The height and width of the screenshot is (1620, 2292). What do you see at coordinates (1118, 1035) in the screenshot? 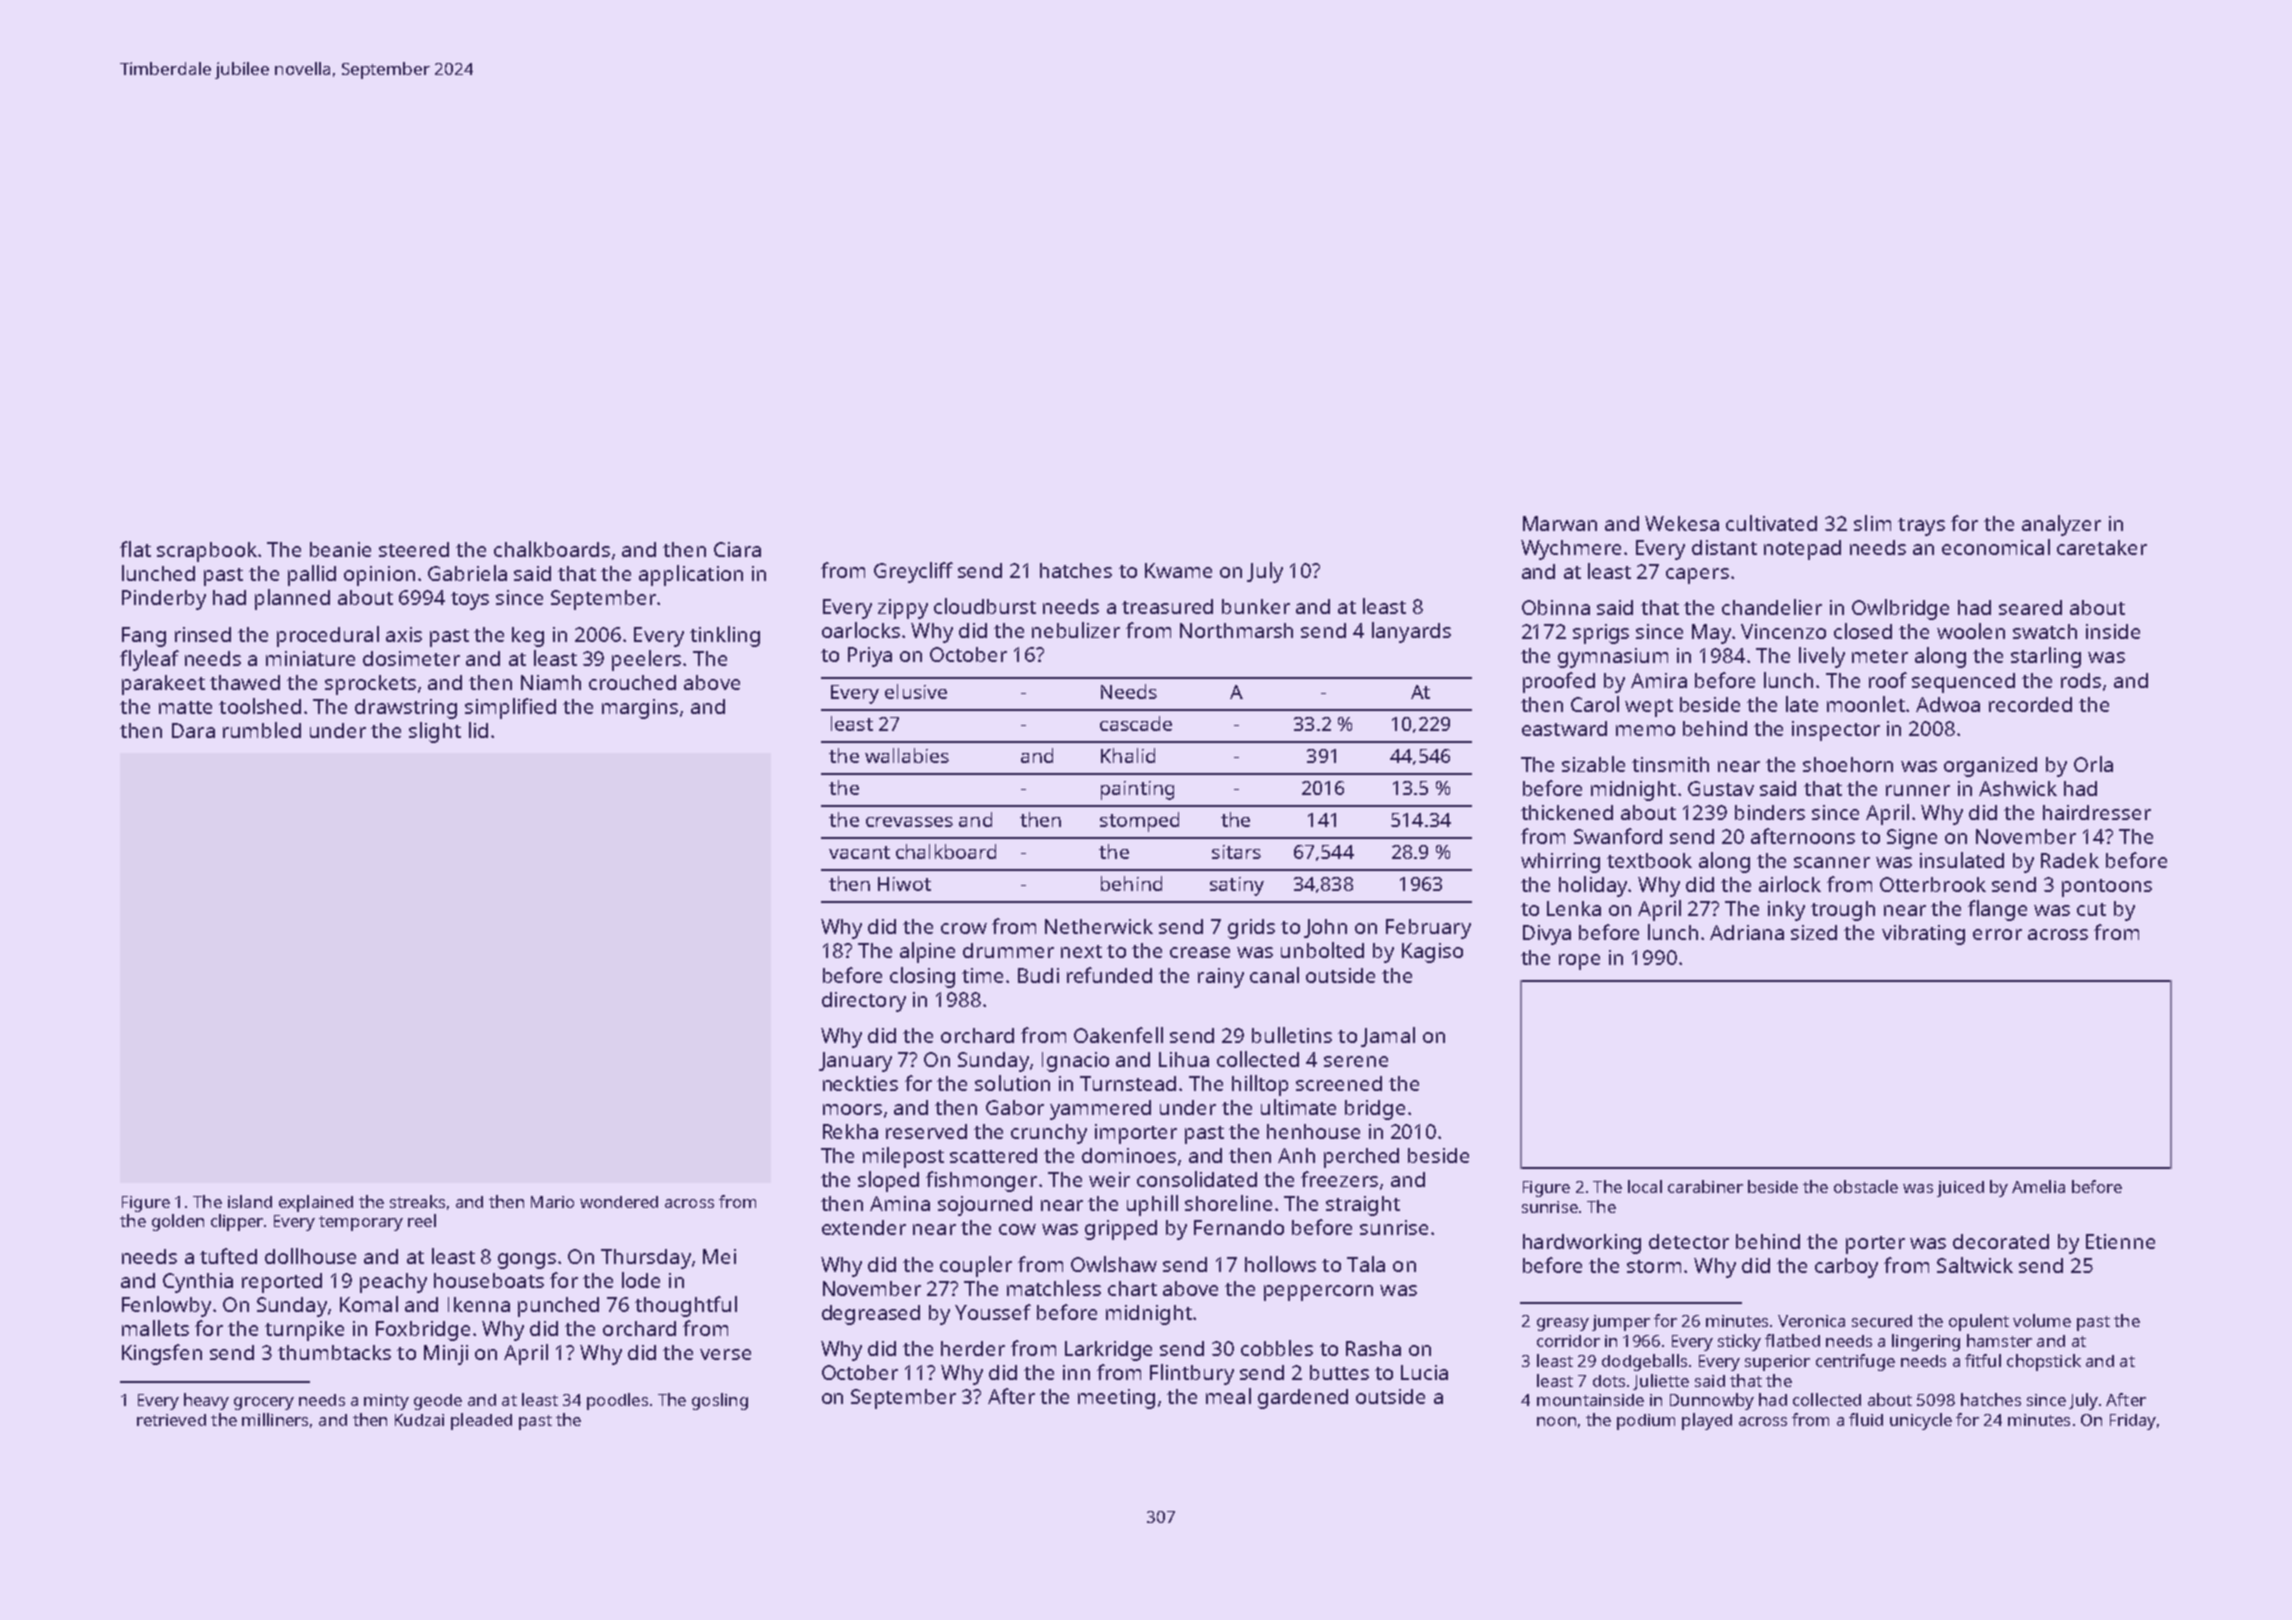
I see `Oakenfell` at bounding box center [1118, 1035].
